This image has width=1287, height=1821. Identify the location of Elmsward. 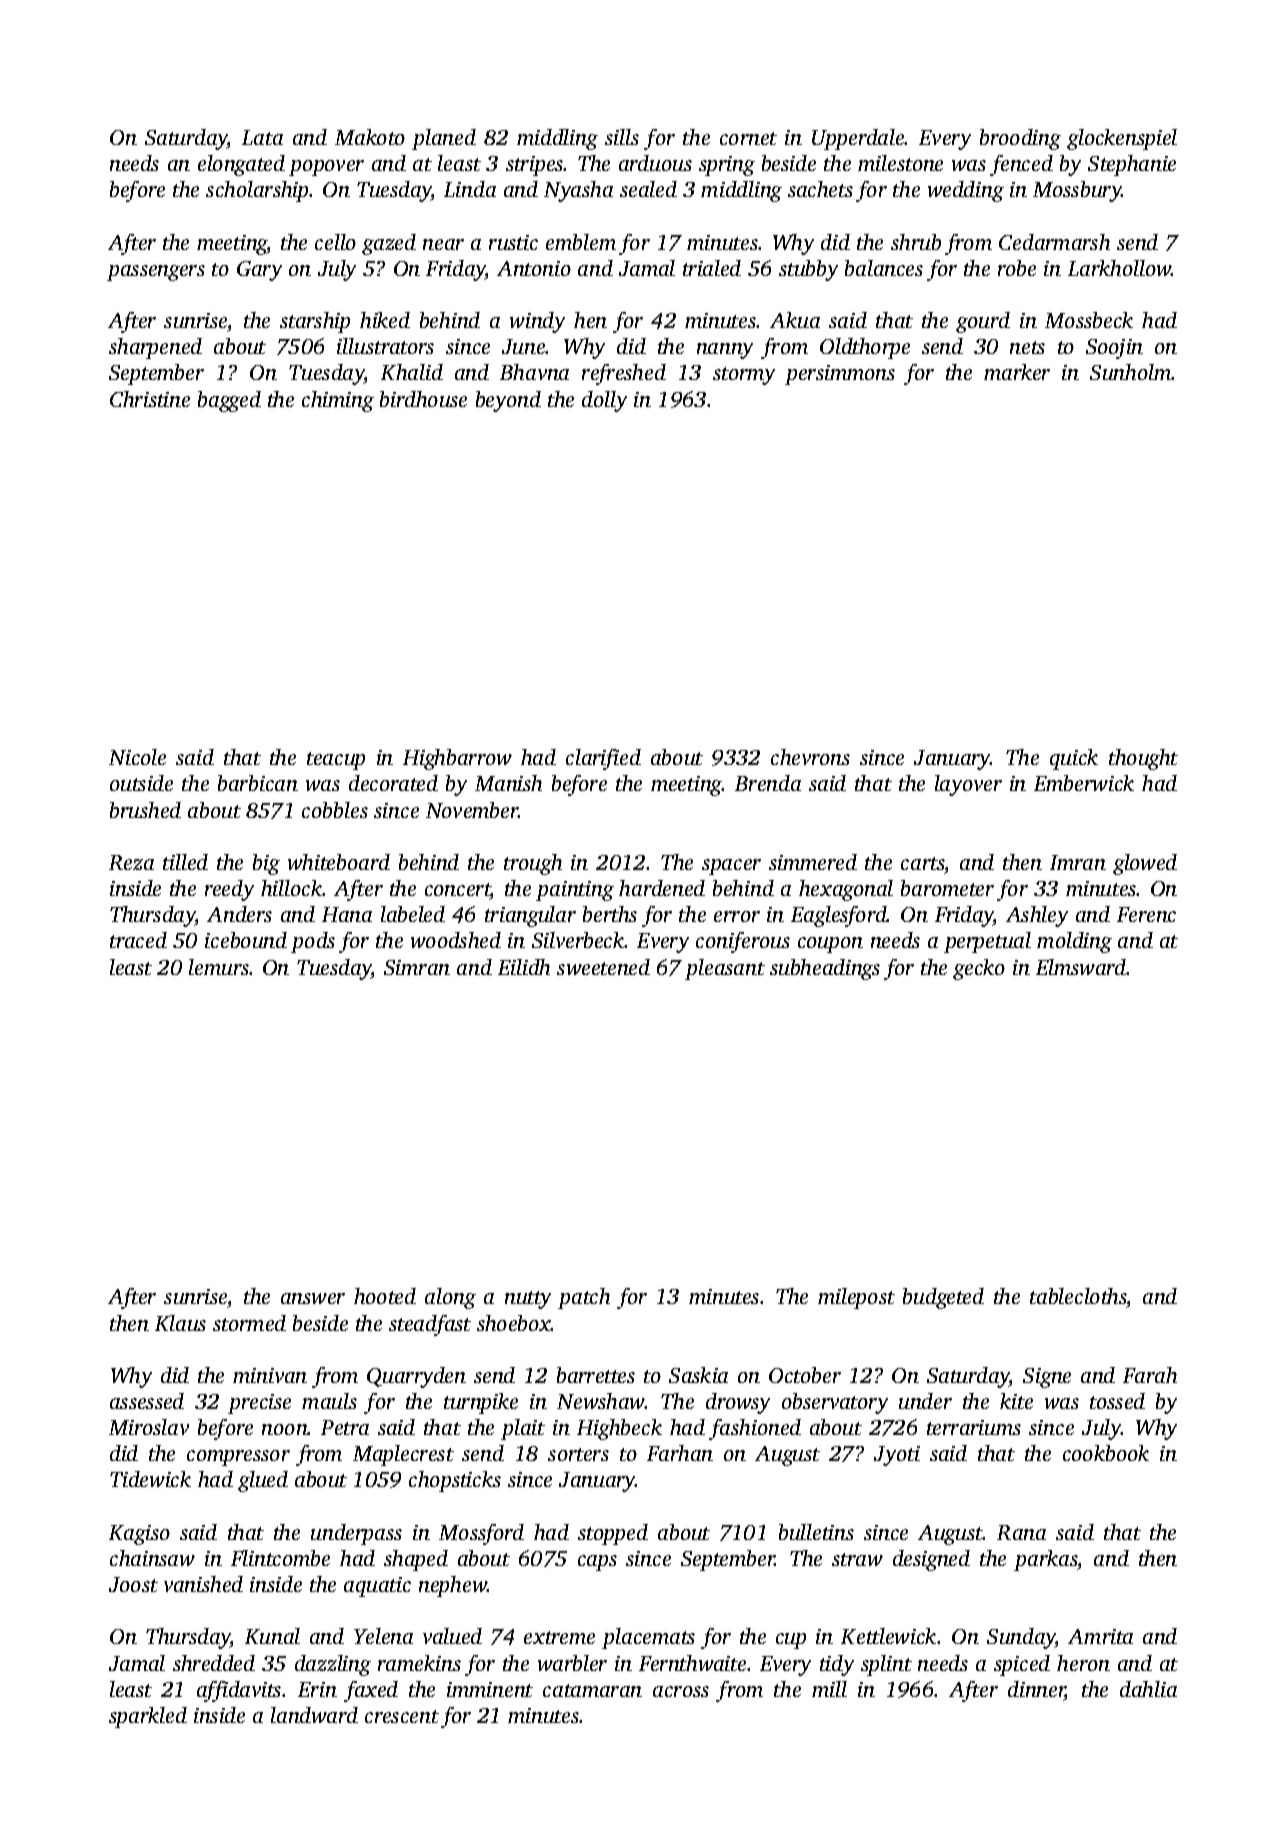
(1081, 967).
